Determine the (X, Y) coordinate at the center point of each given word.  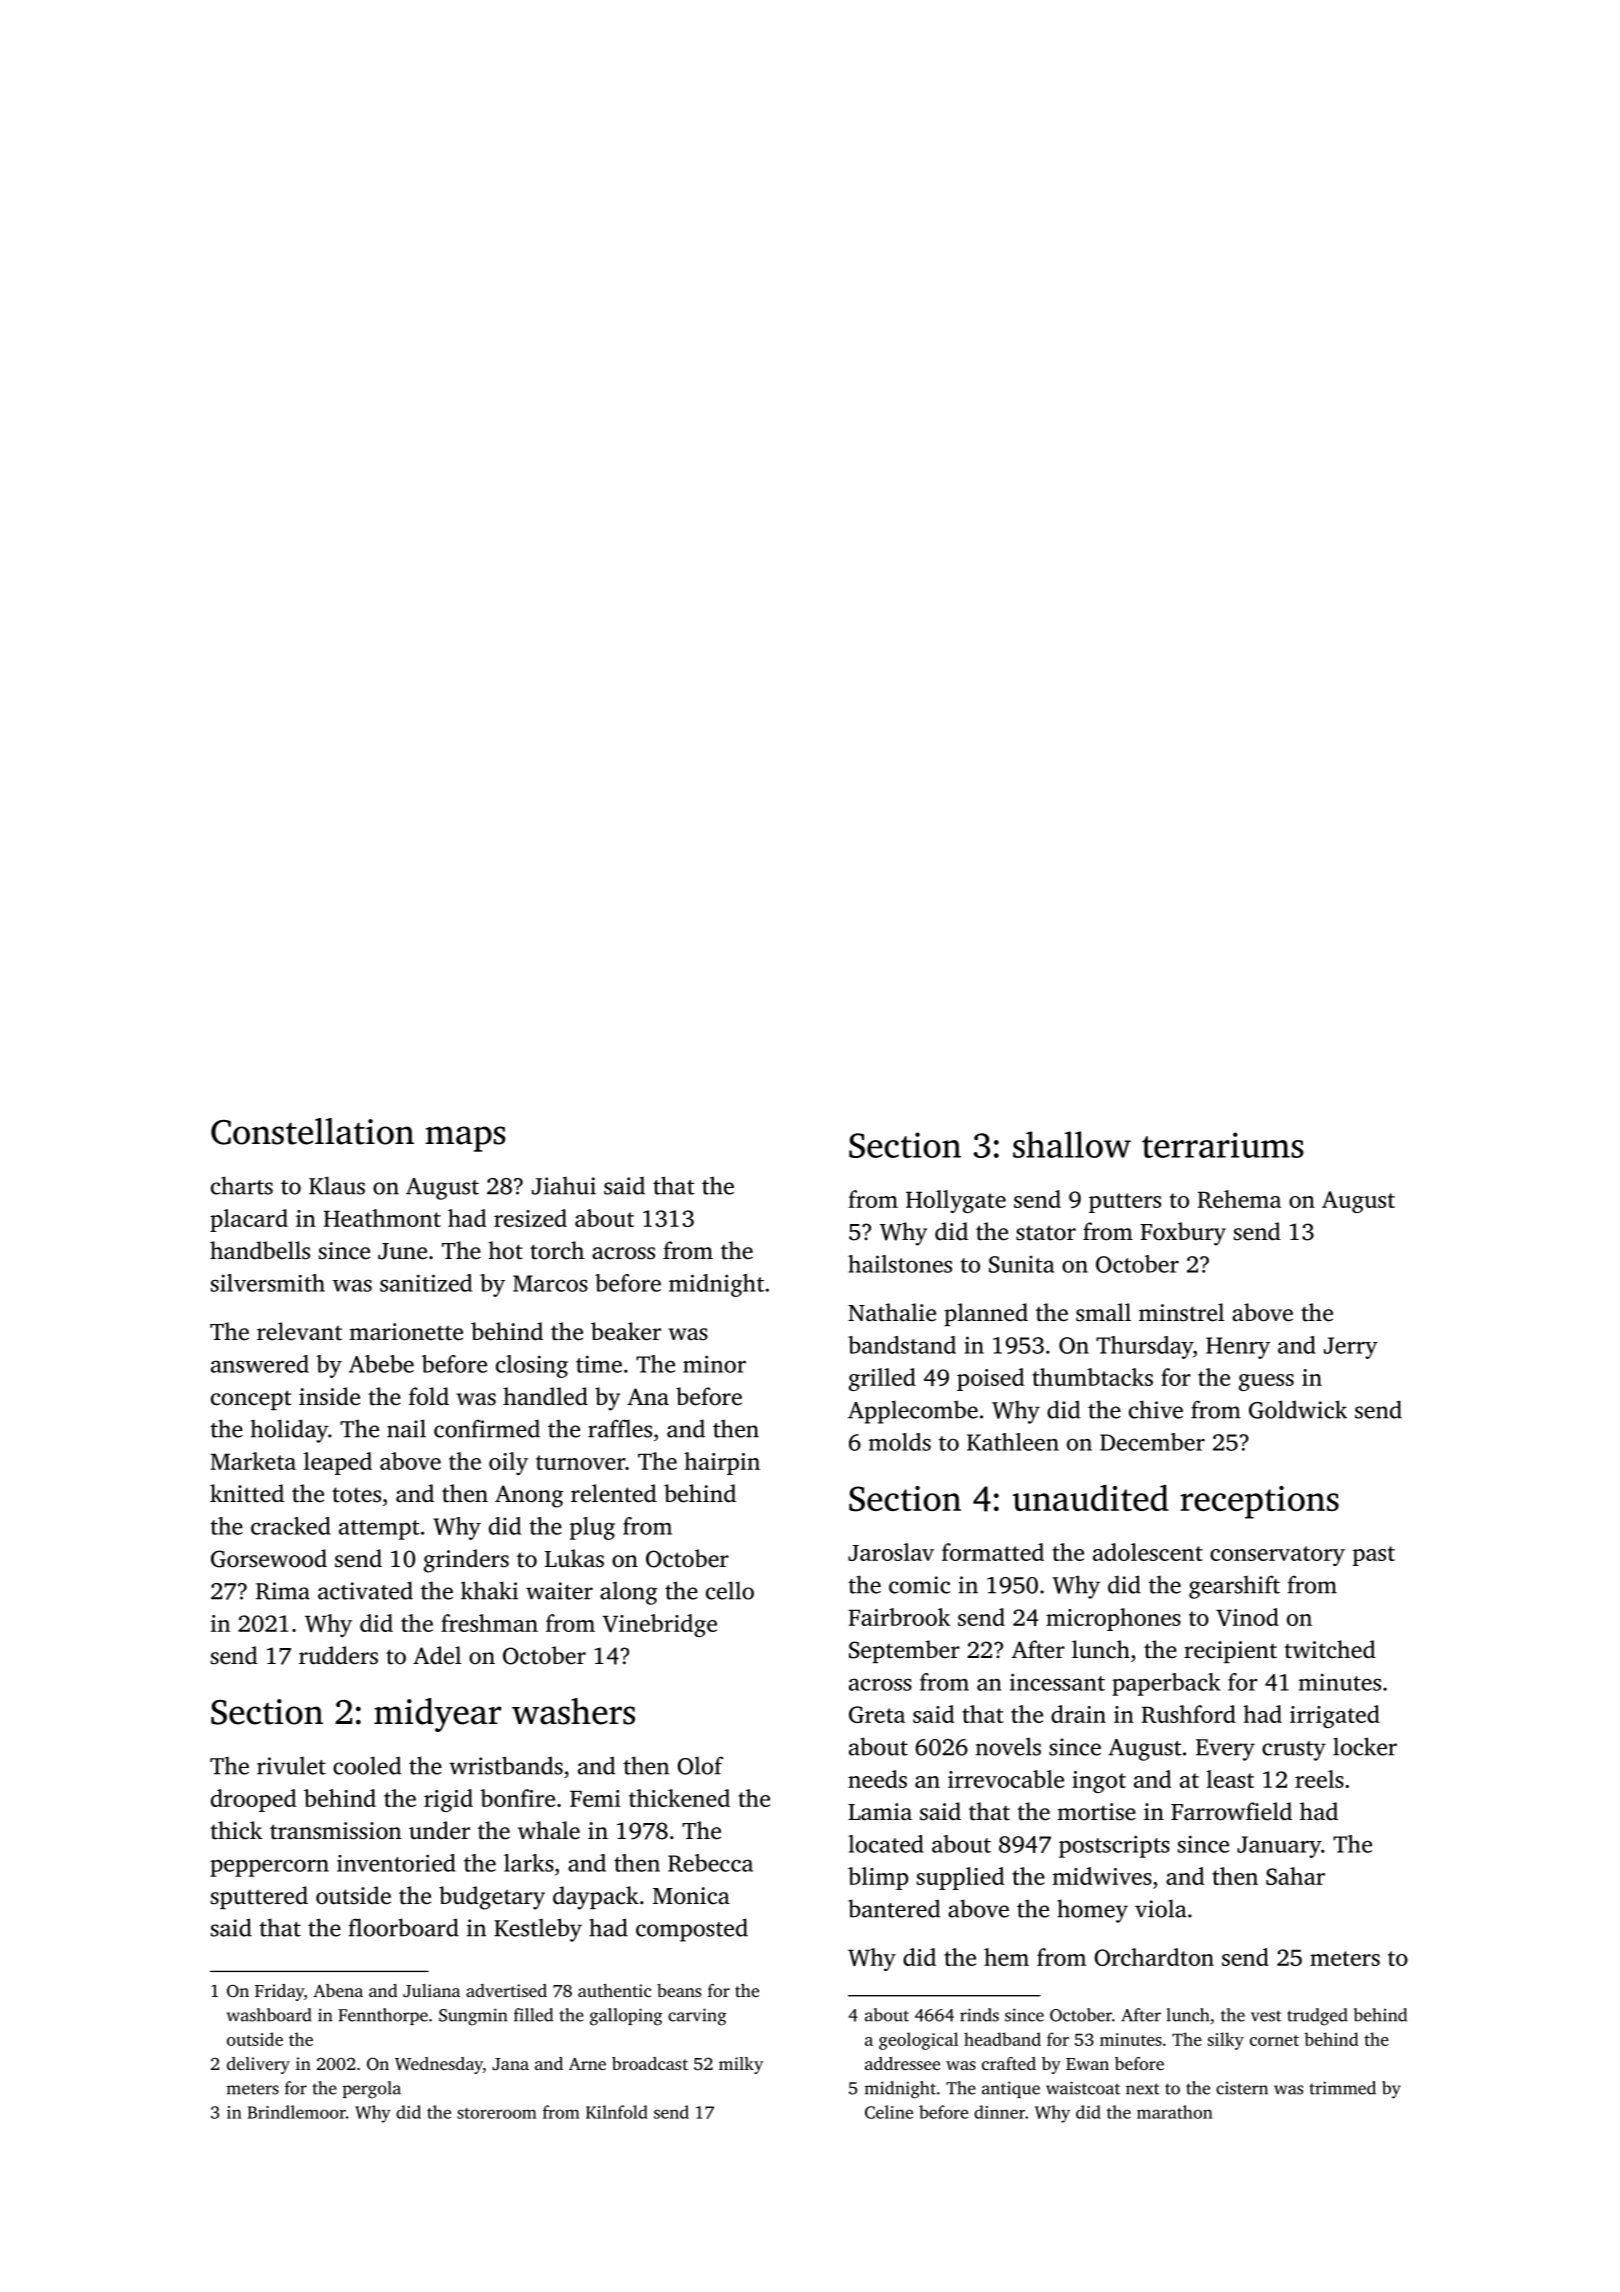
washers (573, 1711)
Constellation (312, 1131)
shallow (1072, 1144)
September (904, 1651)
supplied (960, 1878)
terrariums (1223, 1145)
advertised (506, 1990)
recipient (1230, 1652)
